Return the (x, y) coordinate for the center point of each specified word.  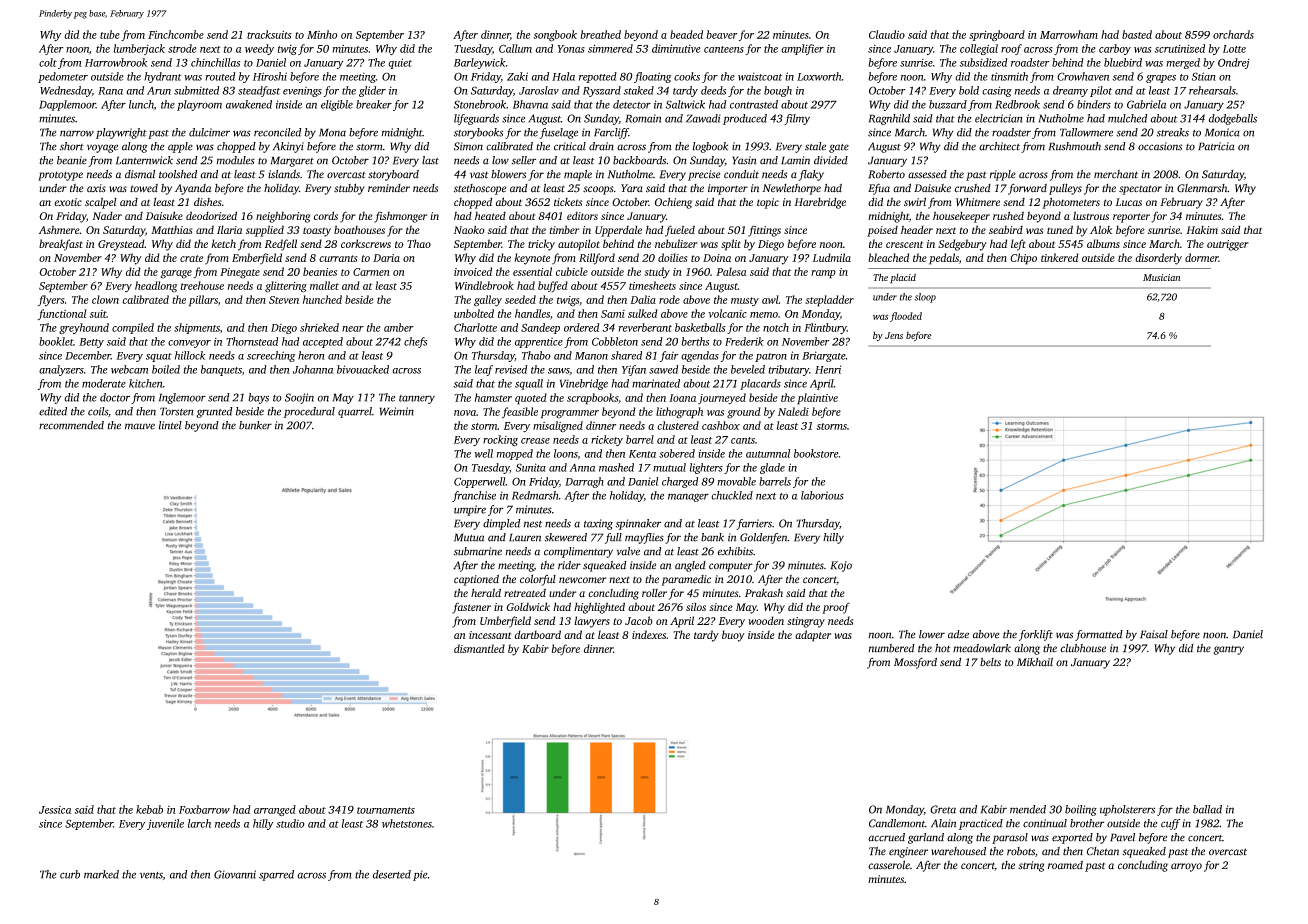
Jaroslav (539, 90)
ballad (1207, 809)
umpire (470, 510)
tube (110, 34)
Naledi (793, 411)
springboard (997, 36)
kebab (149, 809)
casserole (889, 865)
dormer (1202, 257)
